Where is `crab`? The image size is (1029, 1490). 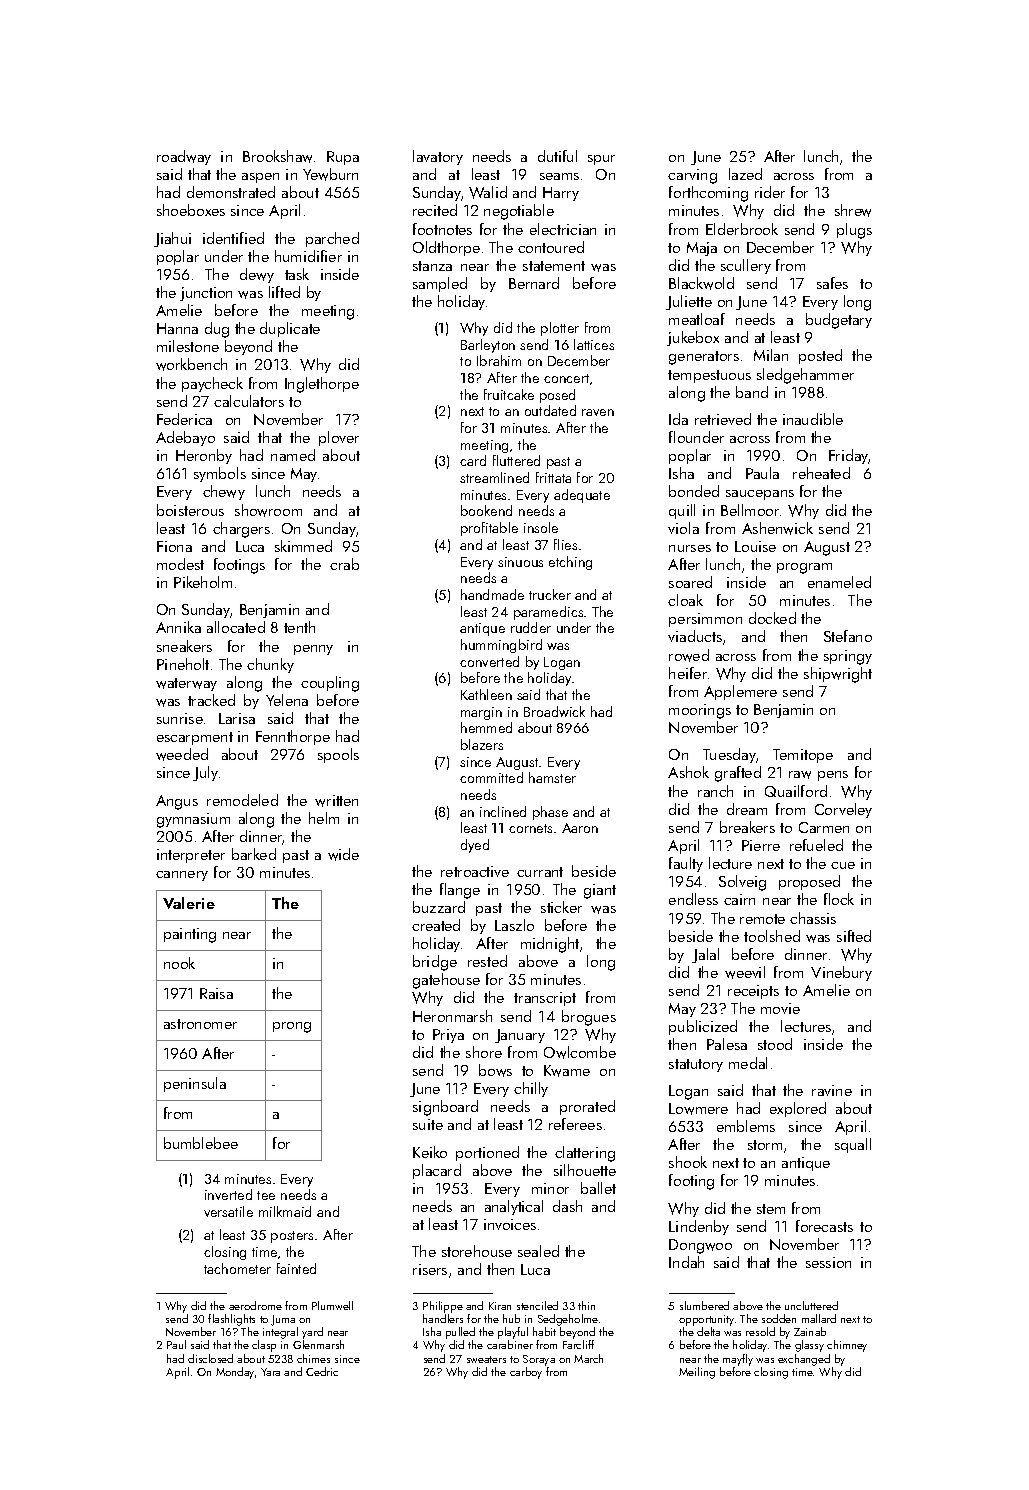 crab is located at coordinates (344, 564).
